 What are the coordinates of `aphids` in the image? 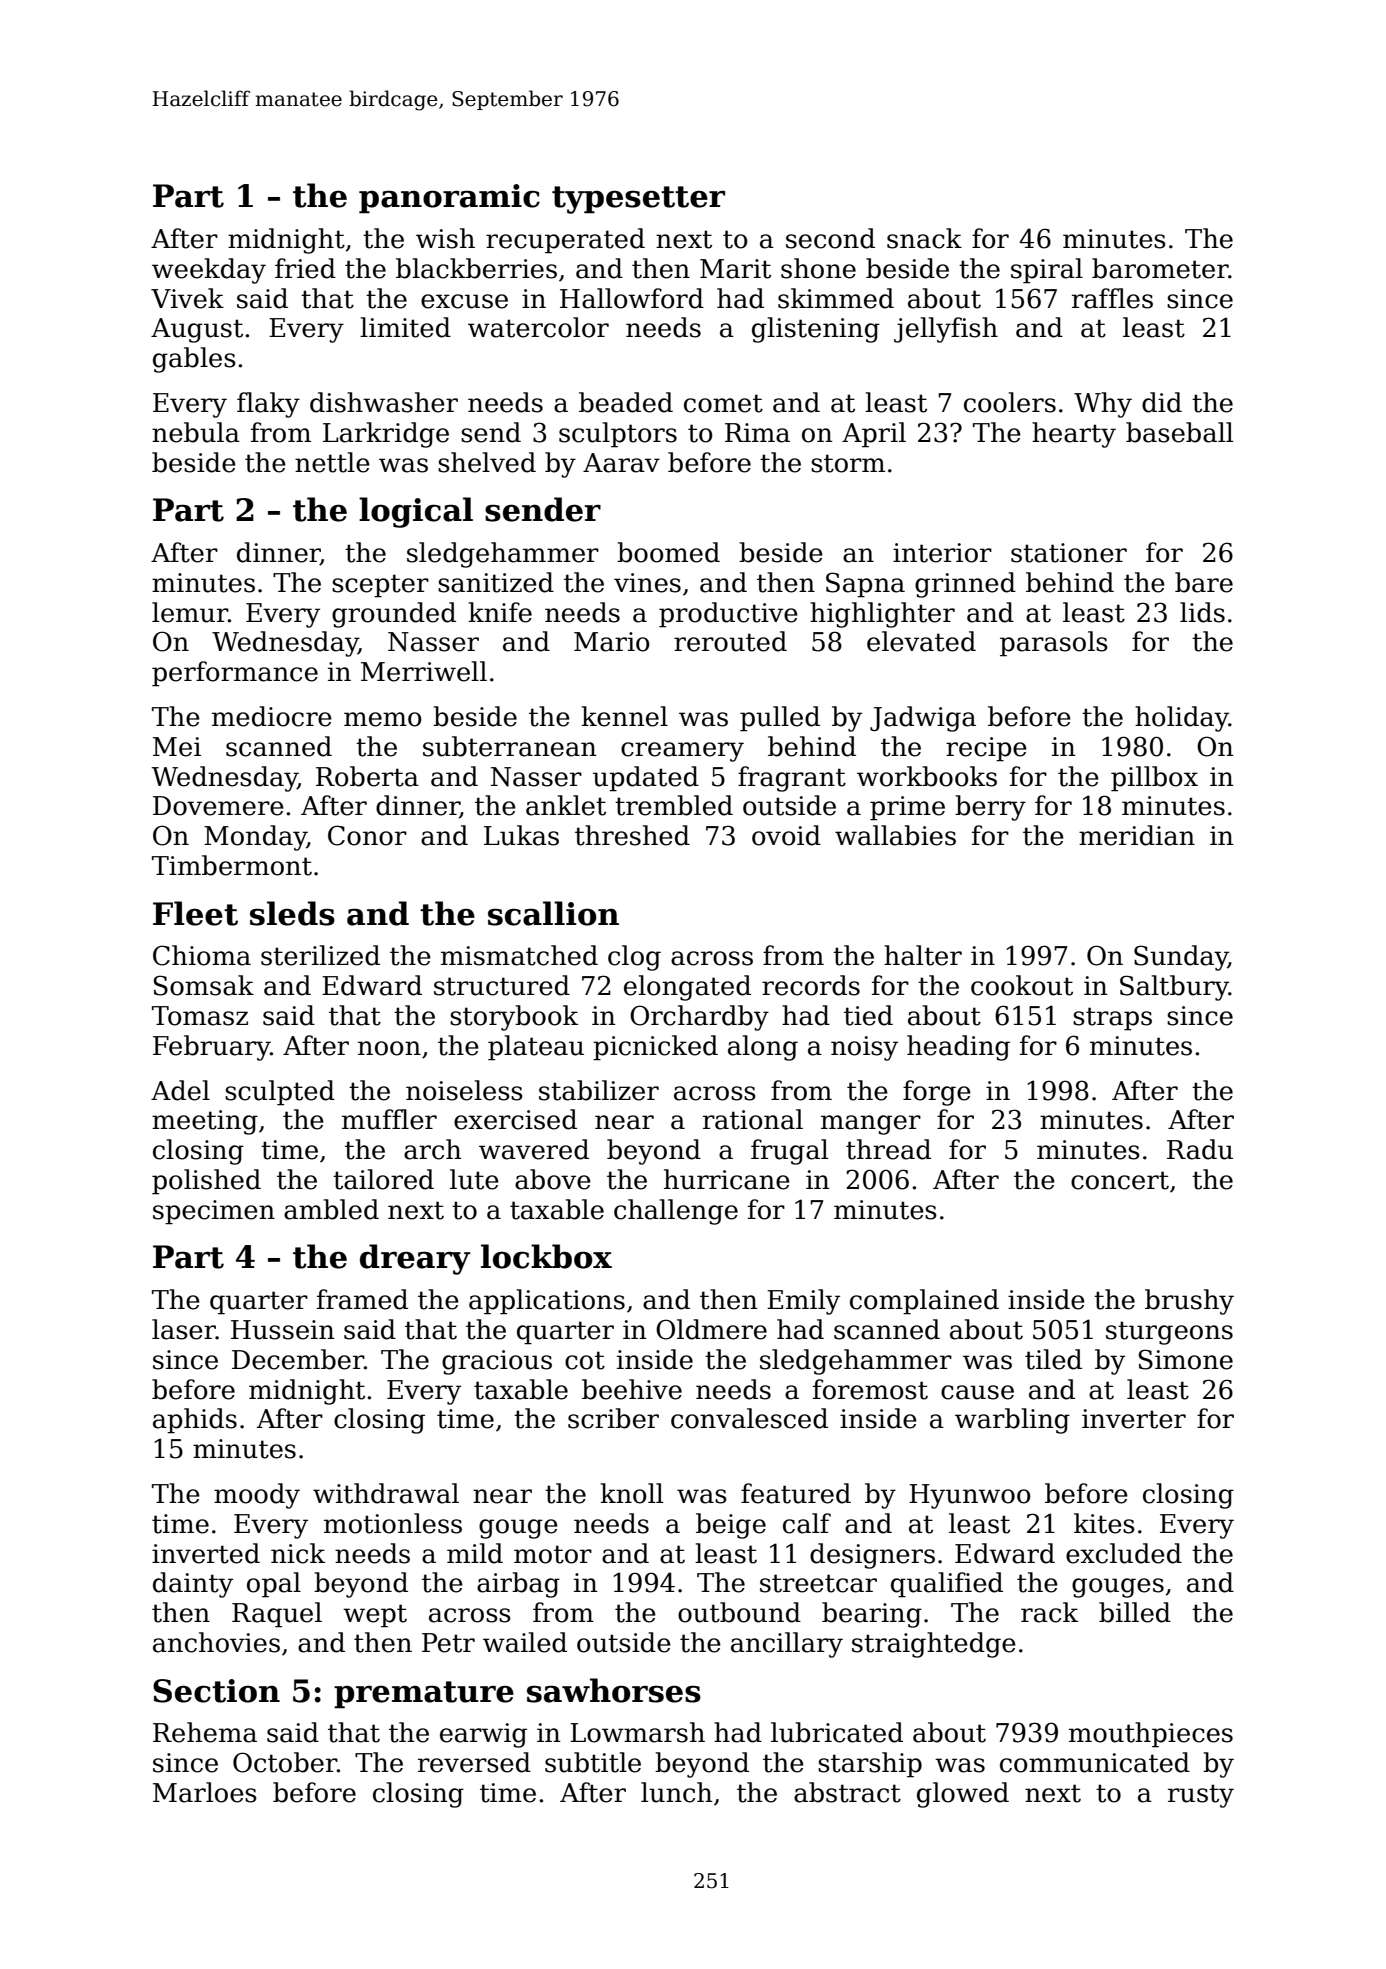 It's located at (195, 1421).
